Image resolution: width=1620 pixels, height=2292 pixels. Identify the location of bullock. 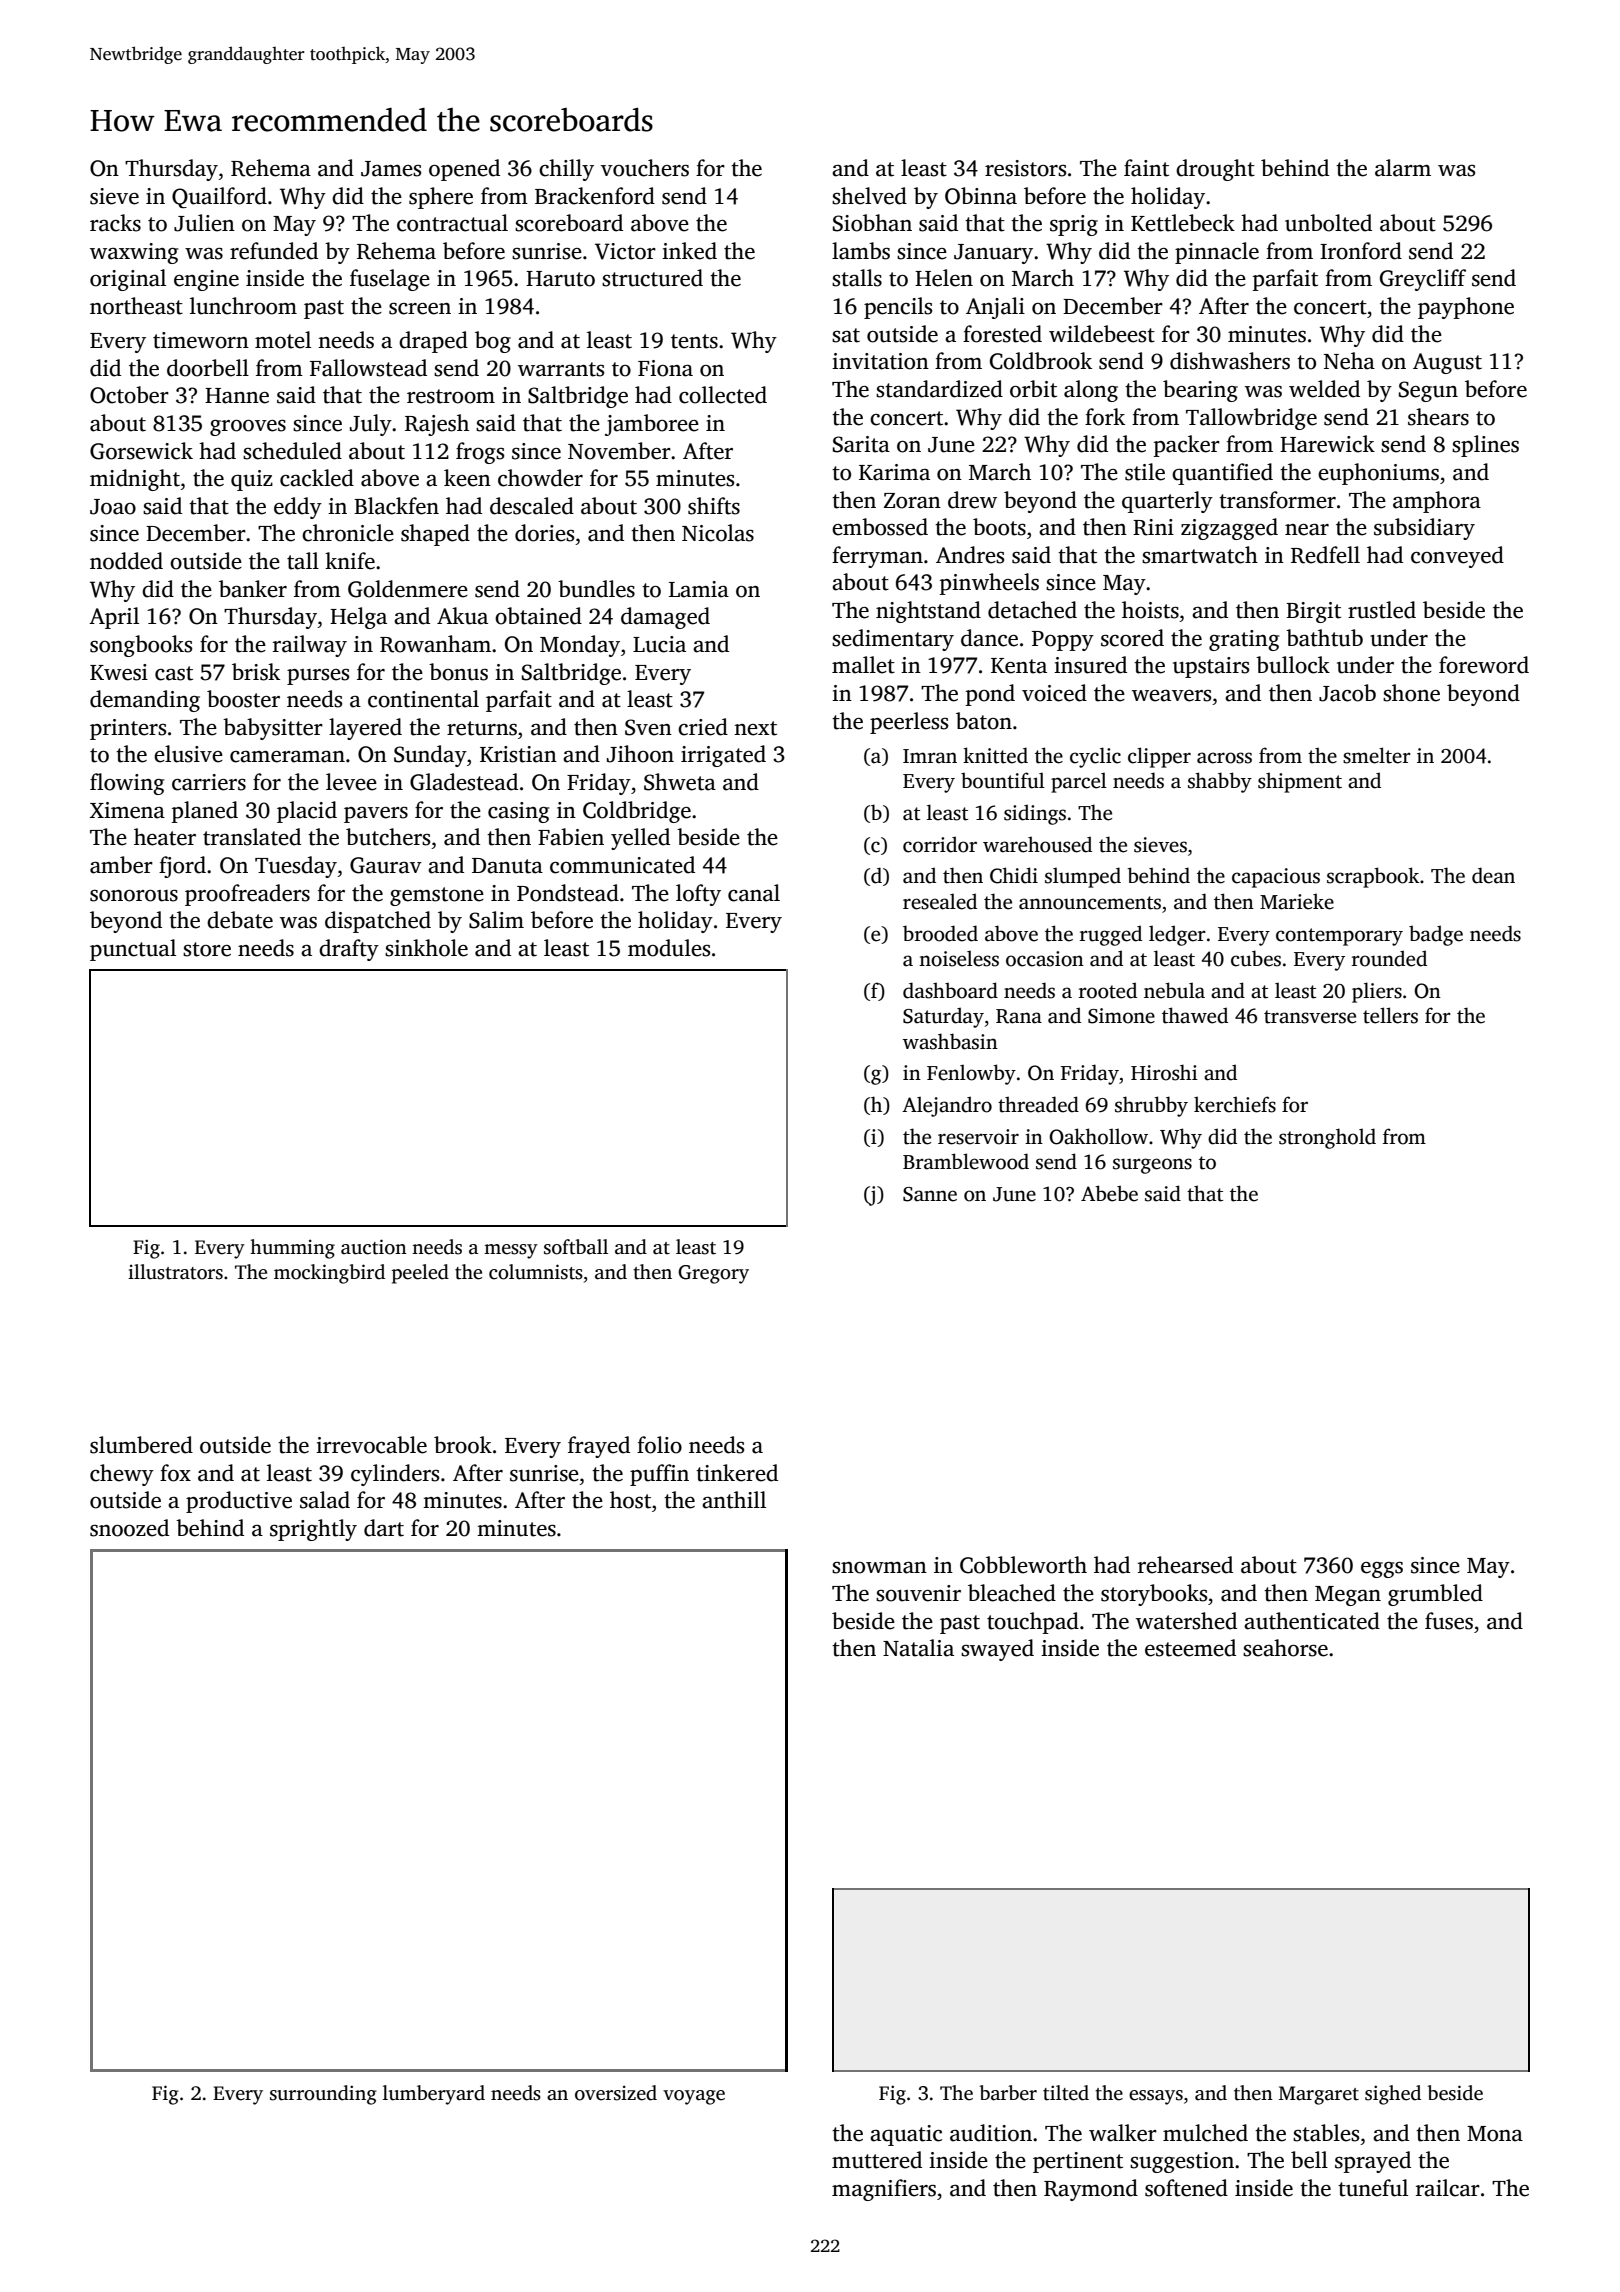
(1293, 665).
